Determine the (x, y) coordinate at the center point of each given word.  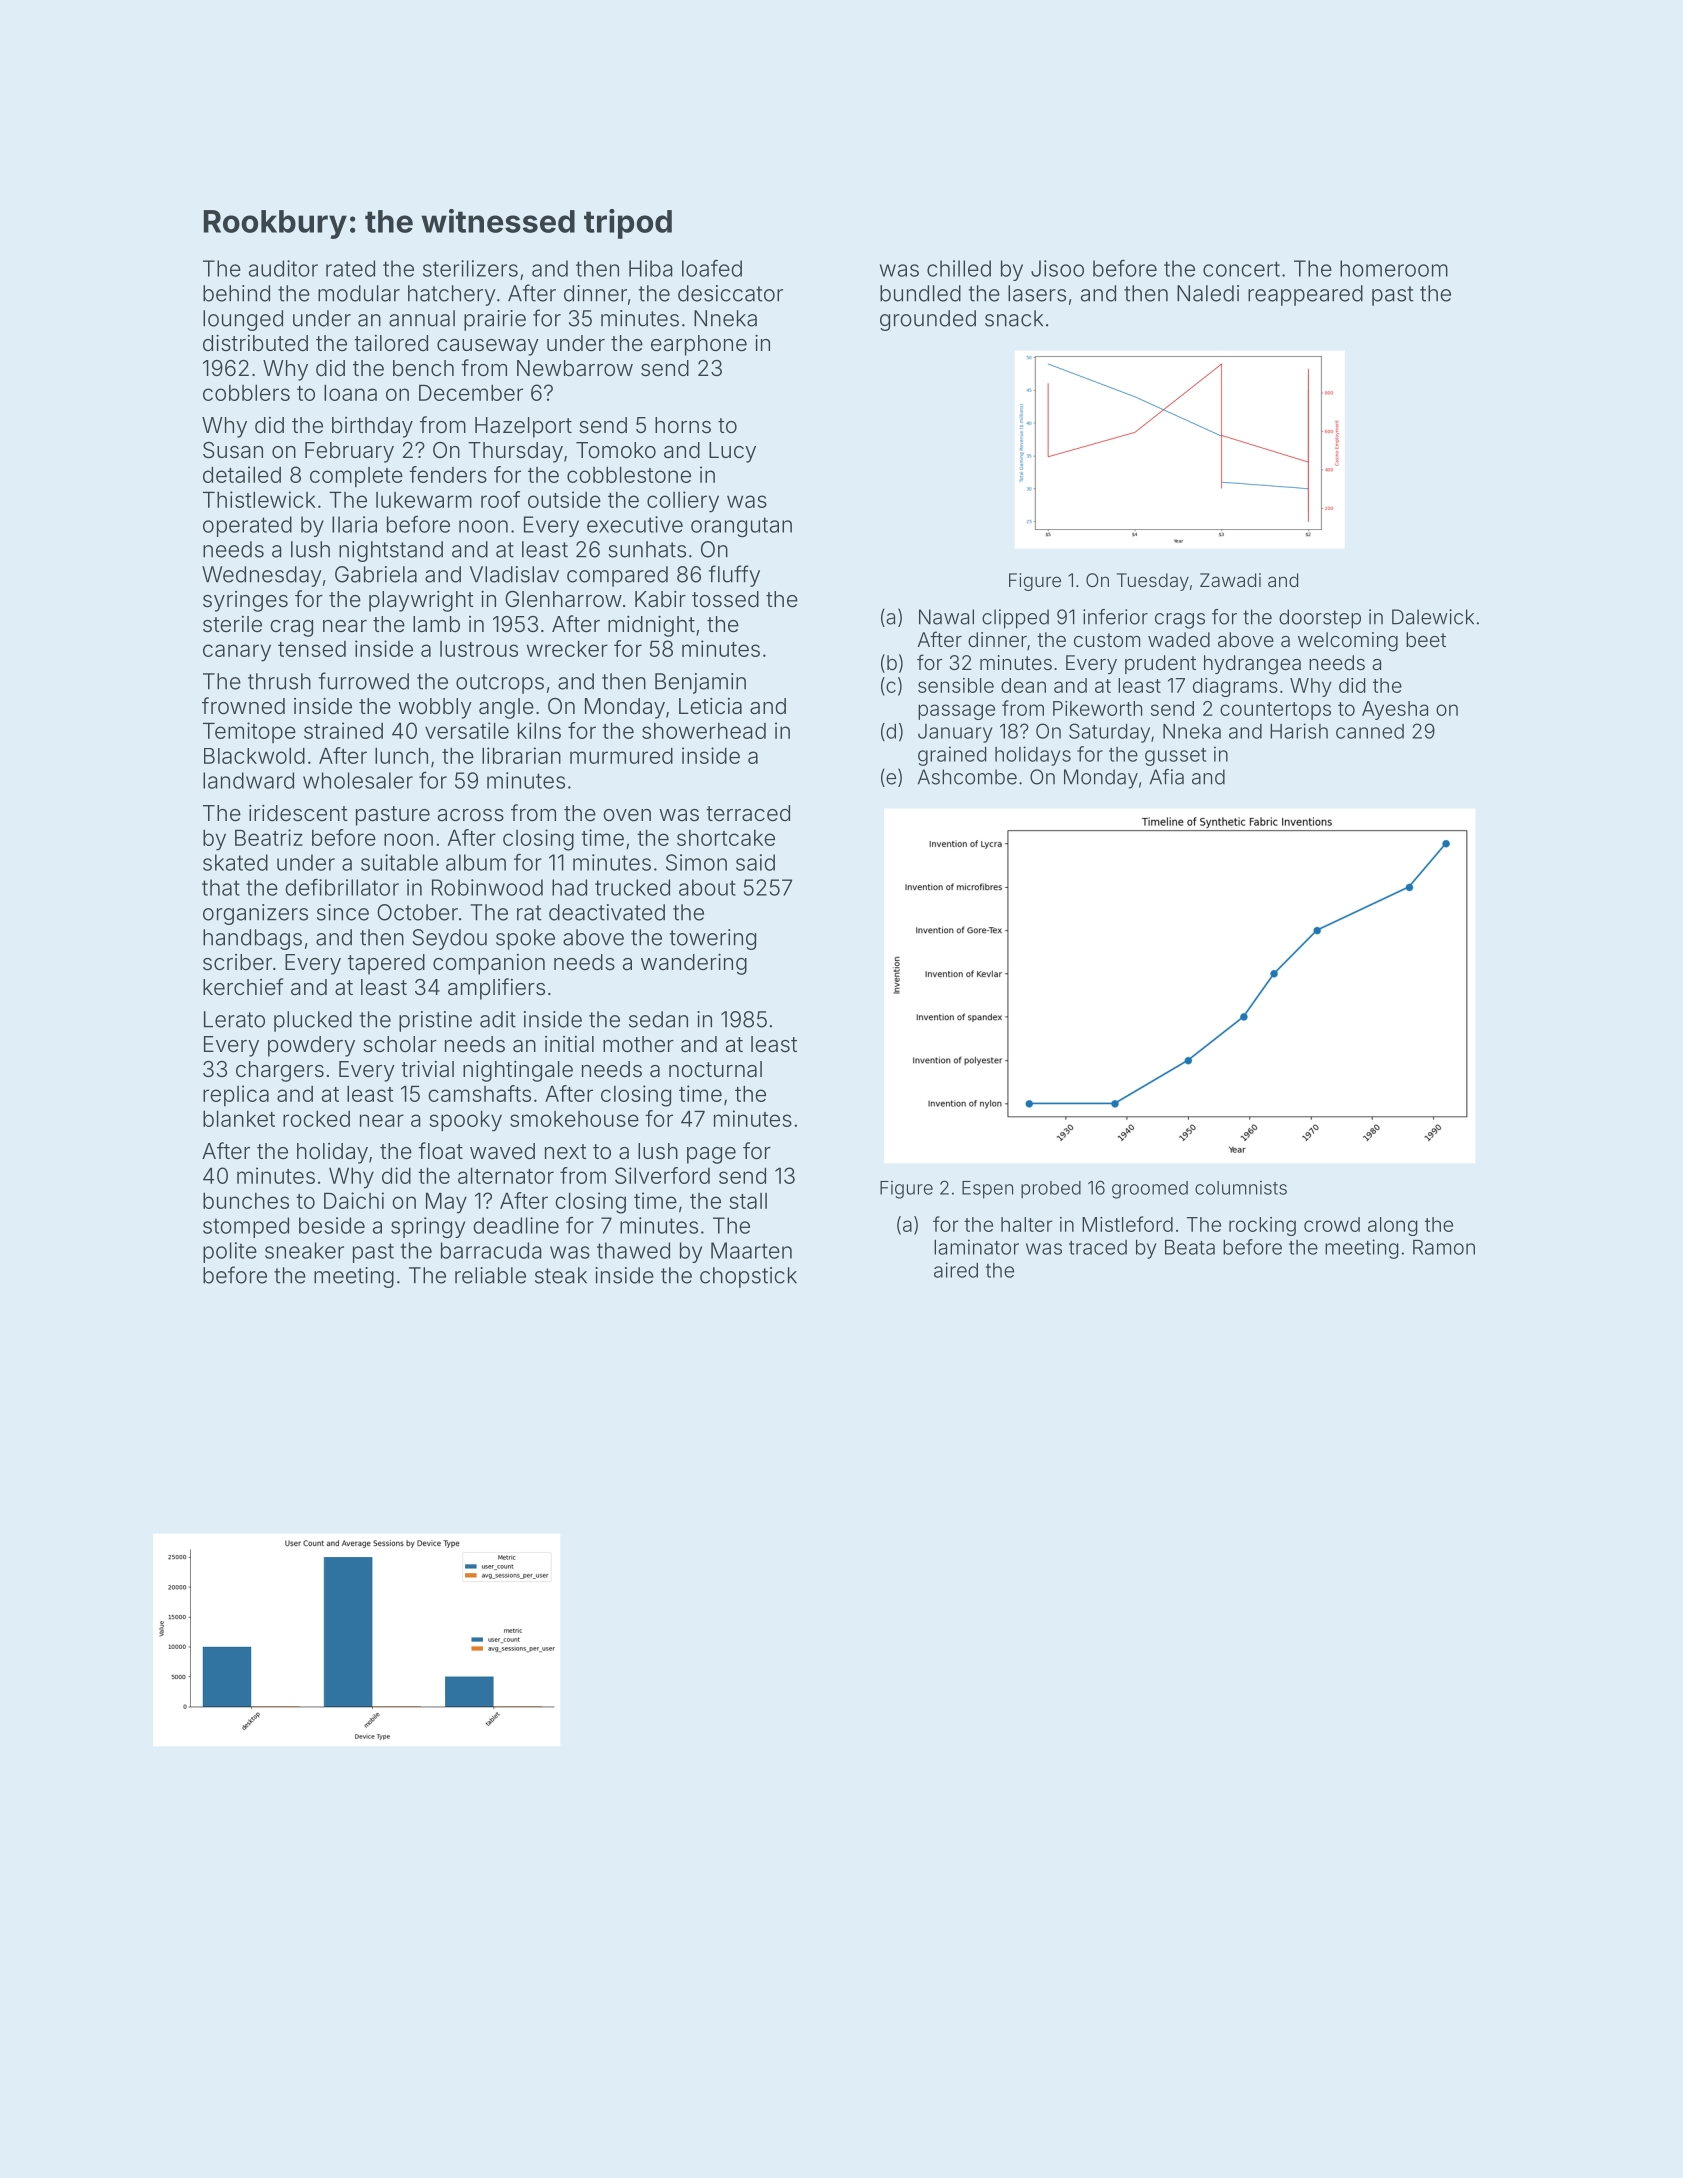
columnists (1241, 1188)
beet (1426, 639)
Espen (987, 1190)
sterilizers (470, 268)
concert (1241, 269)
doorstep (1320, 619)
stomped (246, 1227)
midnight (651, 626)
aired (956, 1270)
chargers (280, 1071)
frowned (243, 706)
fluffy (734, 576)
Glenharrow (563, 599)
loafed (712, 268)
